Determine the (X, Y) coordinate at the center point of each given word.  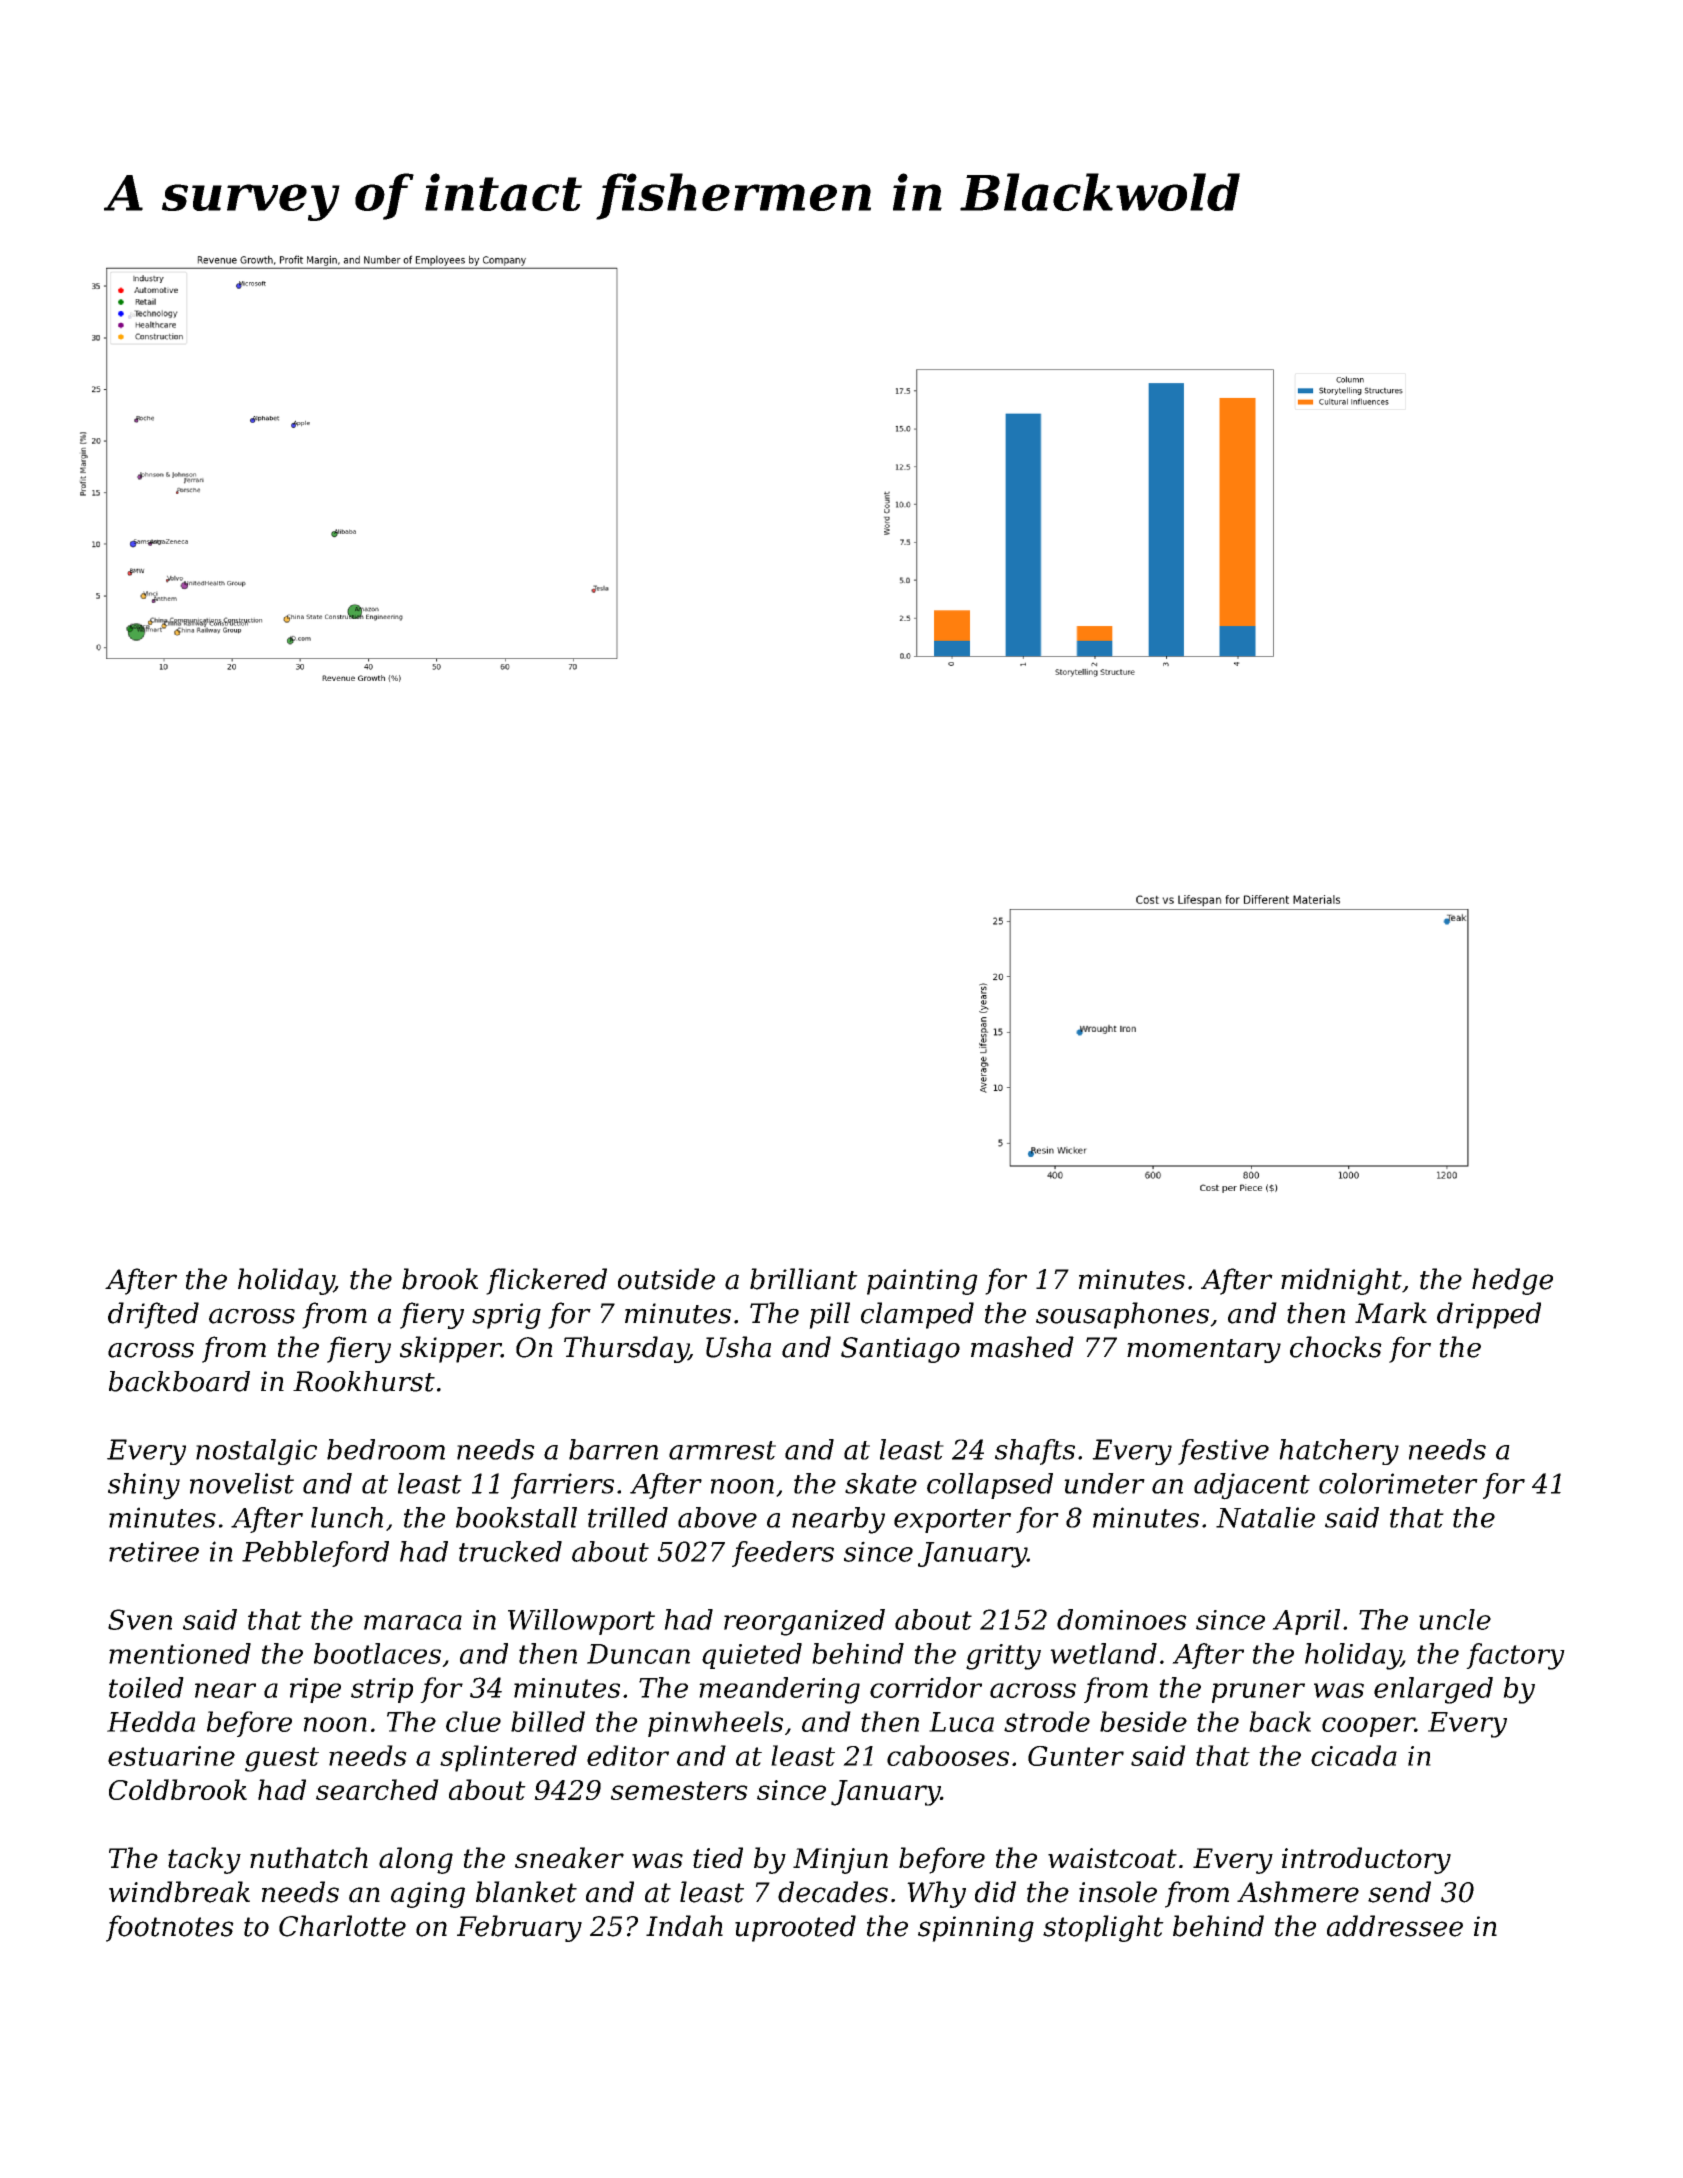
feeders (783, 1554)
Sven (140, 1619)
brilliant (804, 1279)
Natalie (1265, 1517)
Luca (961, 1722)
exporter (952, 1521)
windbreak (179, 1892)
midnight (1341, 1281)
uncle (1455, 1619)
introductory (1366, 1860)
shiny (144, 1486)
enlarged (1433, 1690)
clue (473, 1721)
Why (936, 1894)
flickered (546, 1281)
